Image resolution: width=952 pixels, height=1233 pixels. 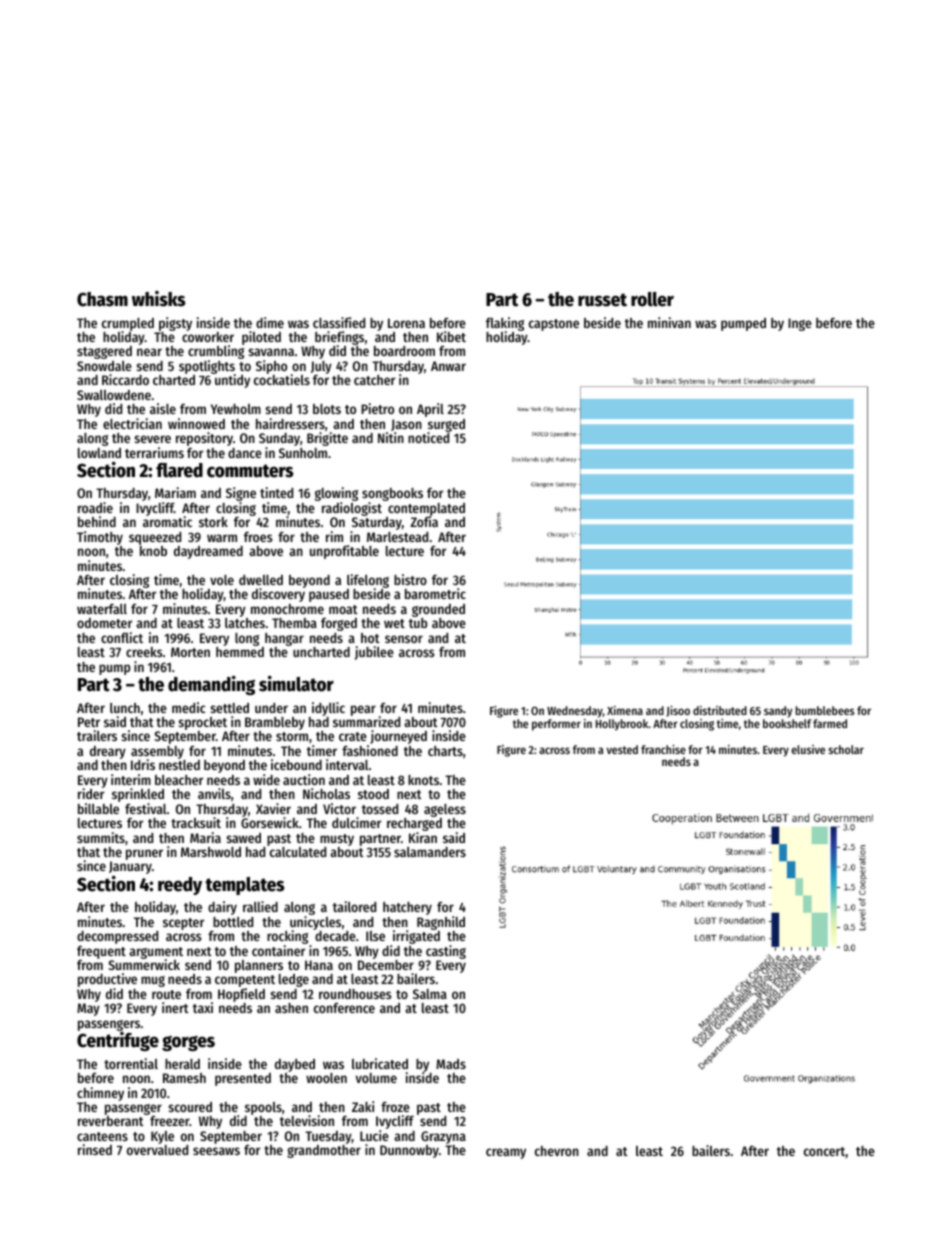 What do you see at coordinates (95, 1149) in the screenshot?
I see `rinsed` at bounding box center [95, 1149].
